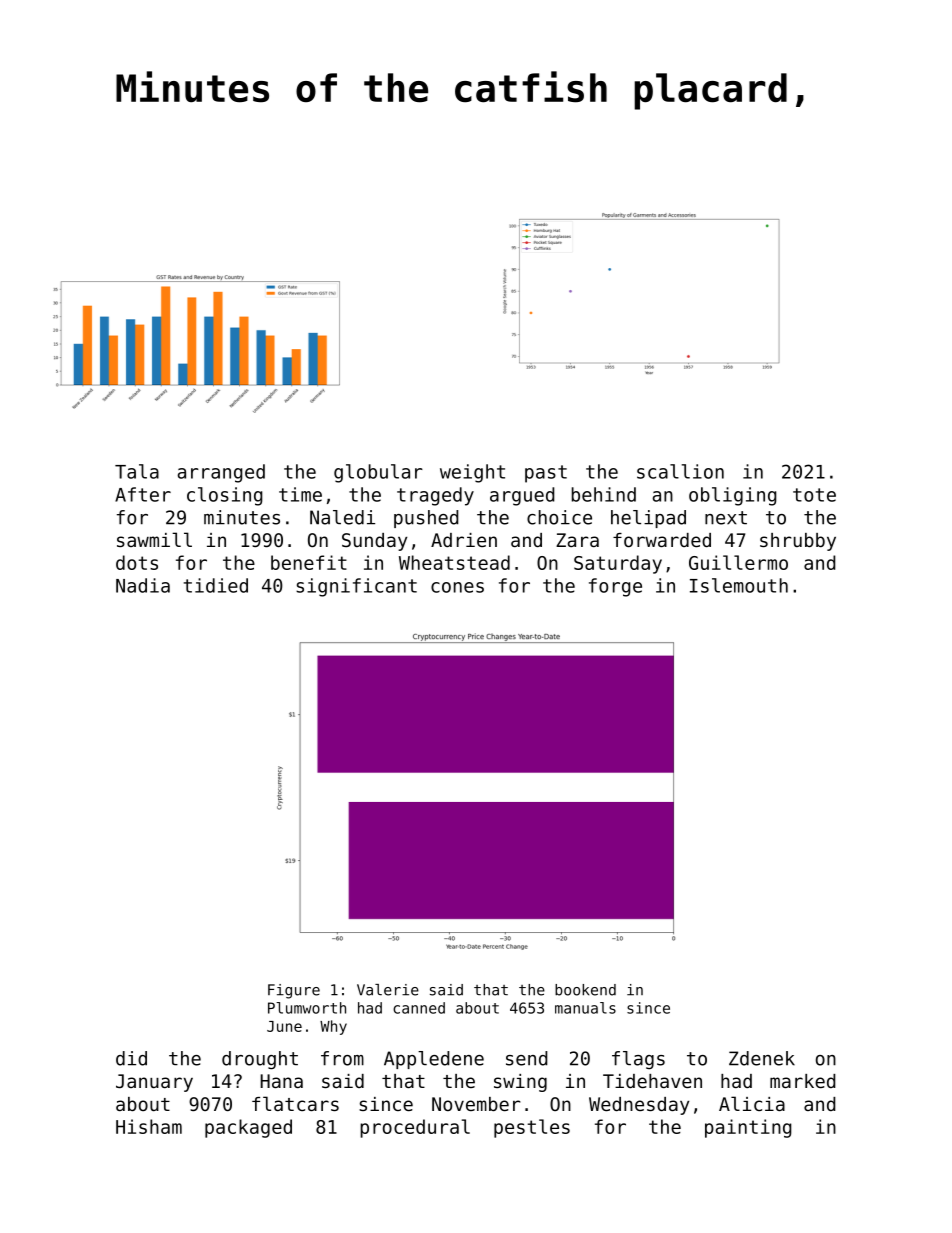 This page has height=1233, width=952. I want to click on procedural, so click(415, 1128).
